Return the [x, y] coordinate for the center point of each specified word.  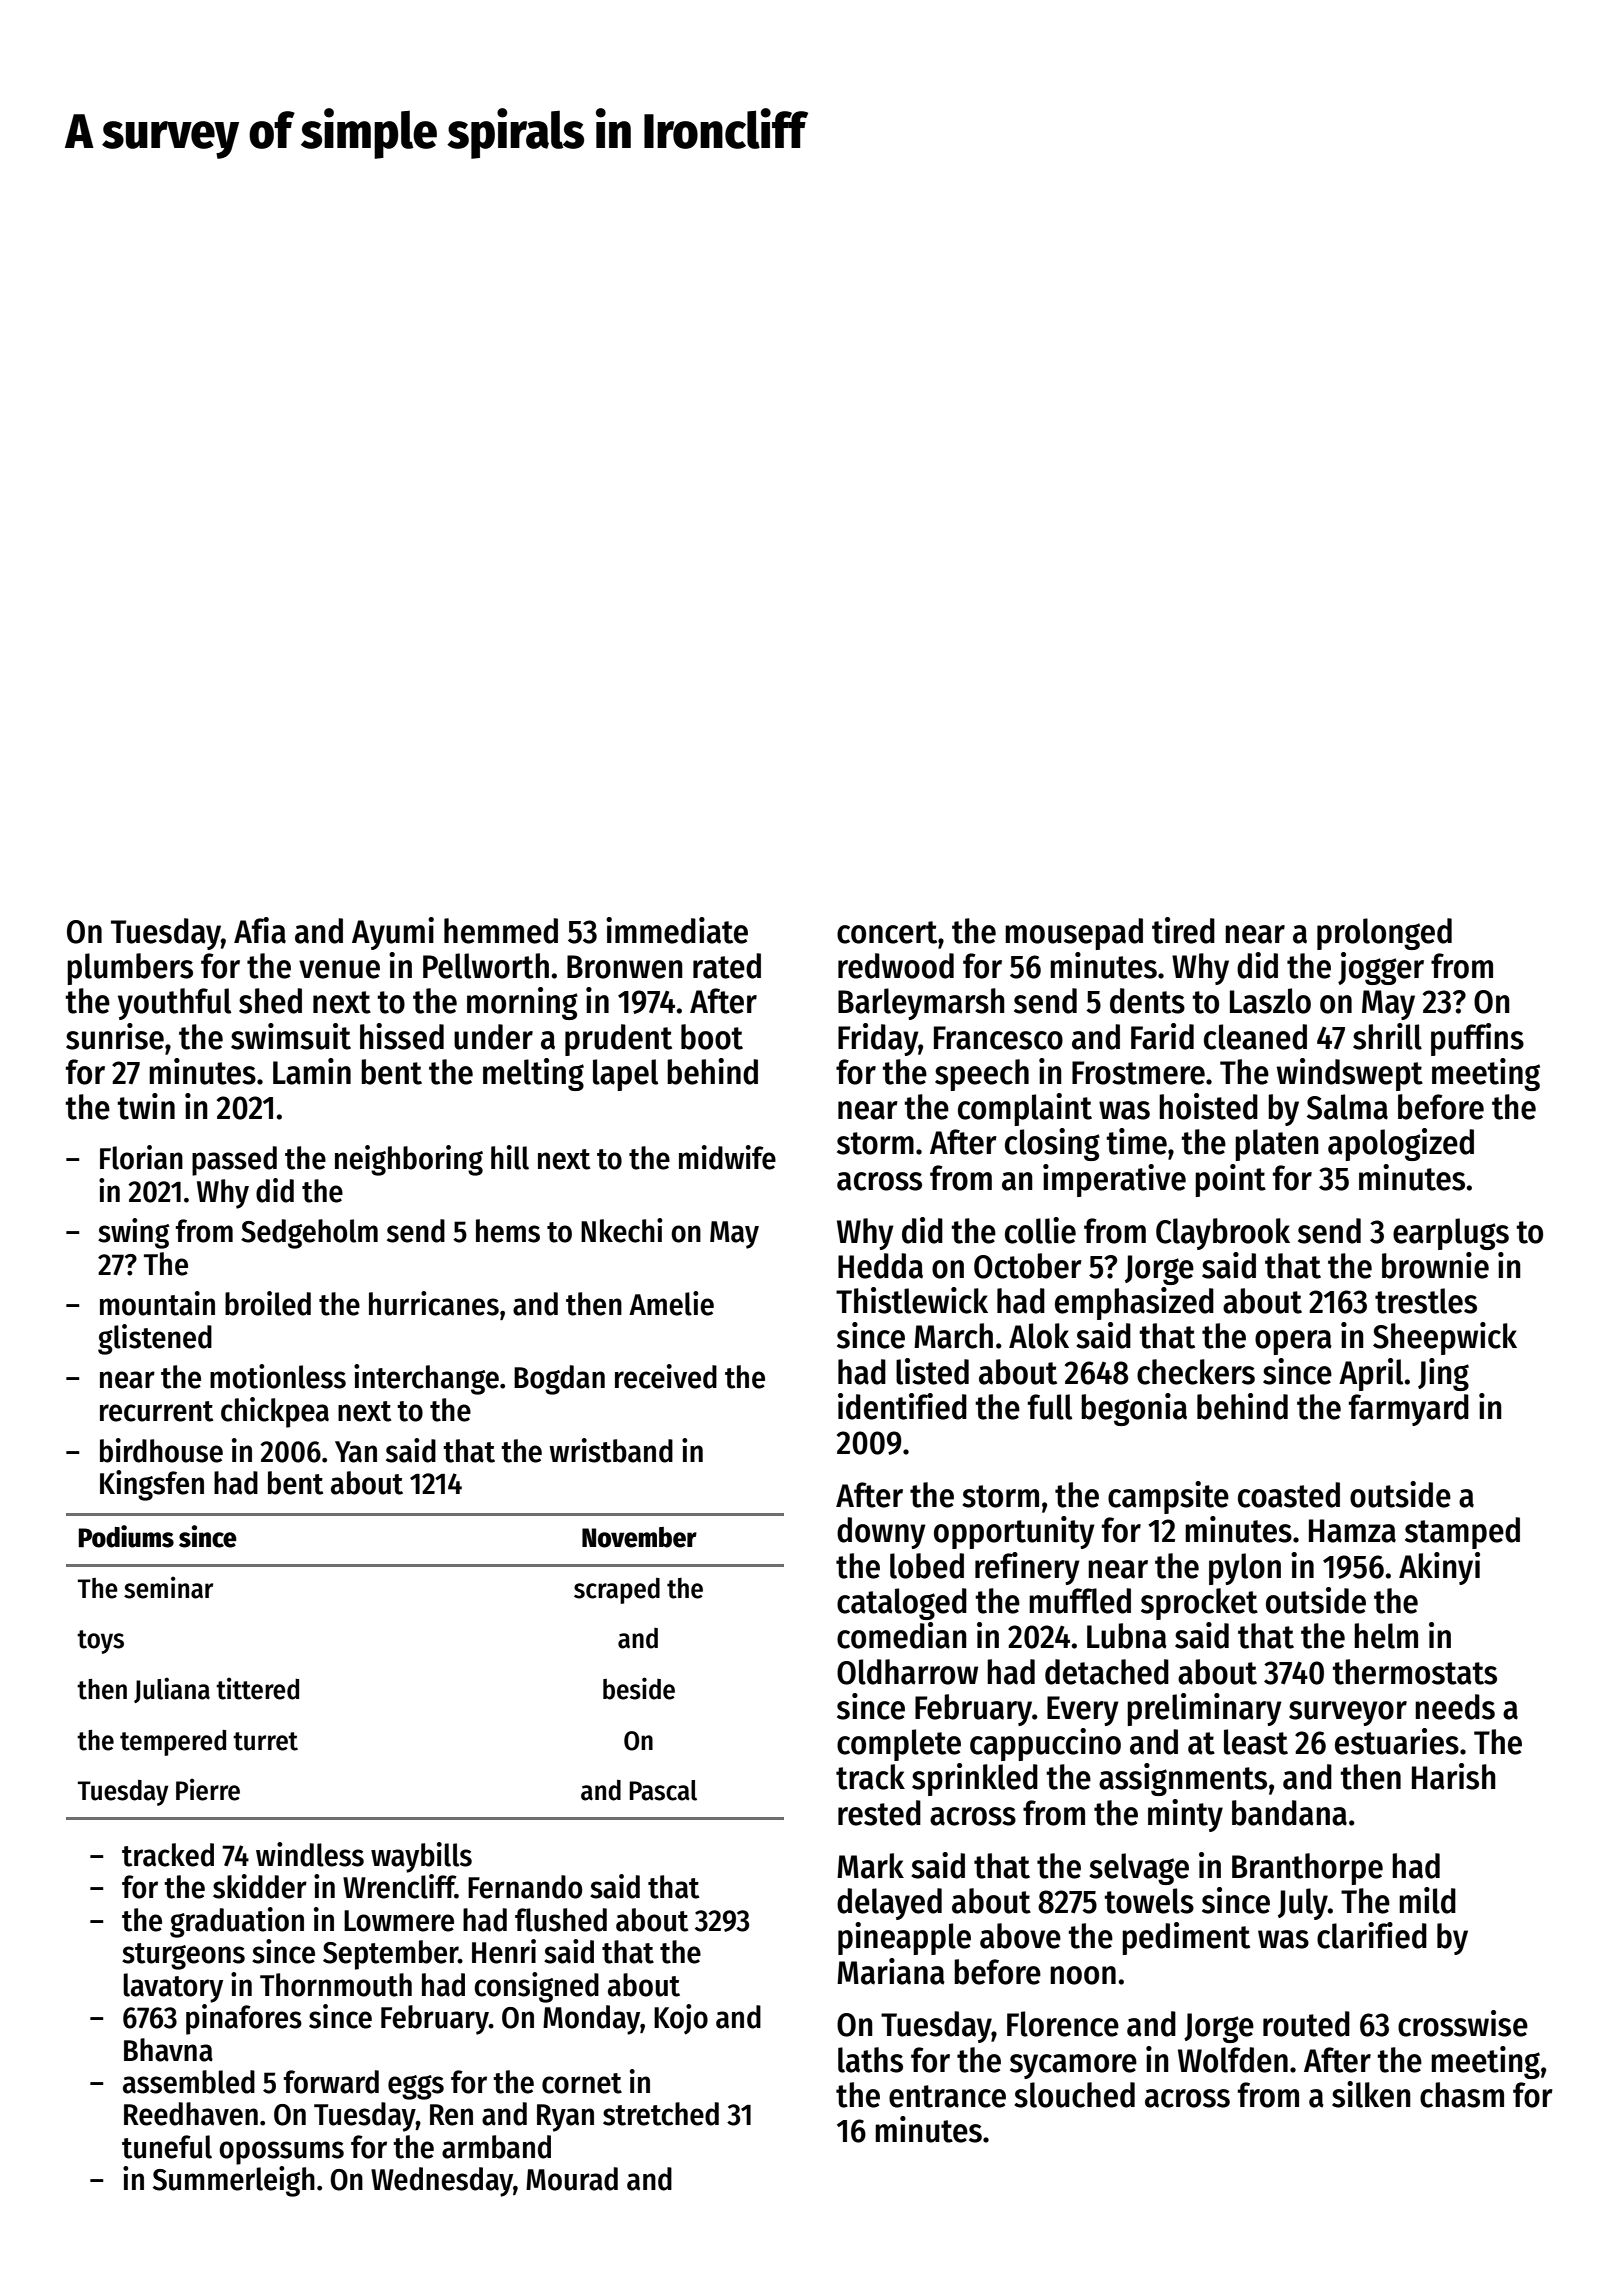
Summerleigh [234, 2181]
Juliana [172, 1690]
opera [1293, 1342]
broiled [268, 1303]
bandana [1289, 1813]
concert [887, 932]
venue [339, 969]
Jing [1443, 1374]
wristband [611, 1450]
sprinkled [975, 1779]
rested [879, 1813]
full [1050, 1407]
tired [1183, 930]
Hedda [880, 1266]
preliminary [1204, 1709]
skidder [260, 1886]
